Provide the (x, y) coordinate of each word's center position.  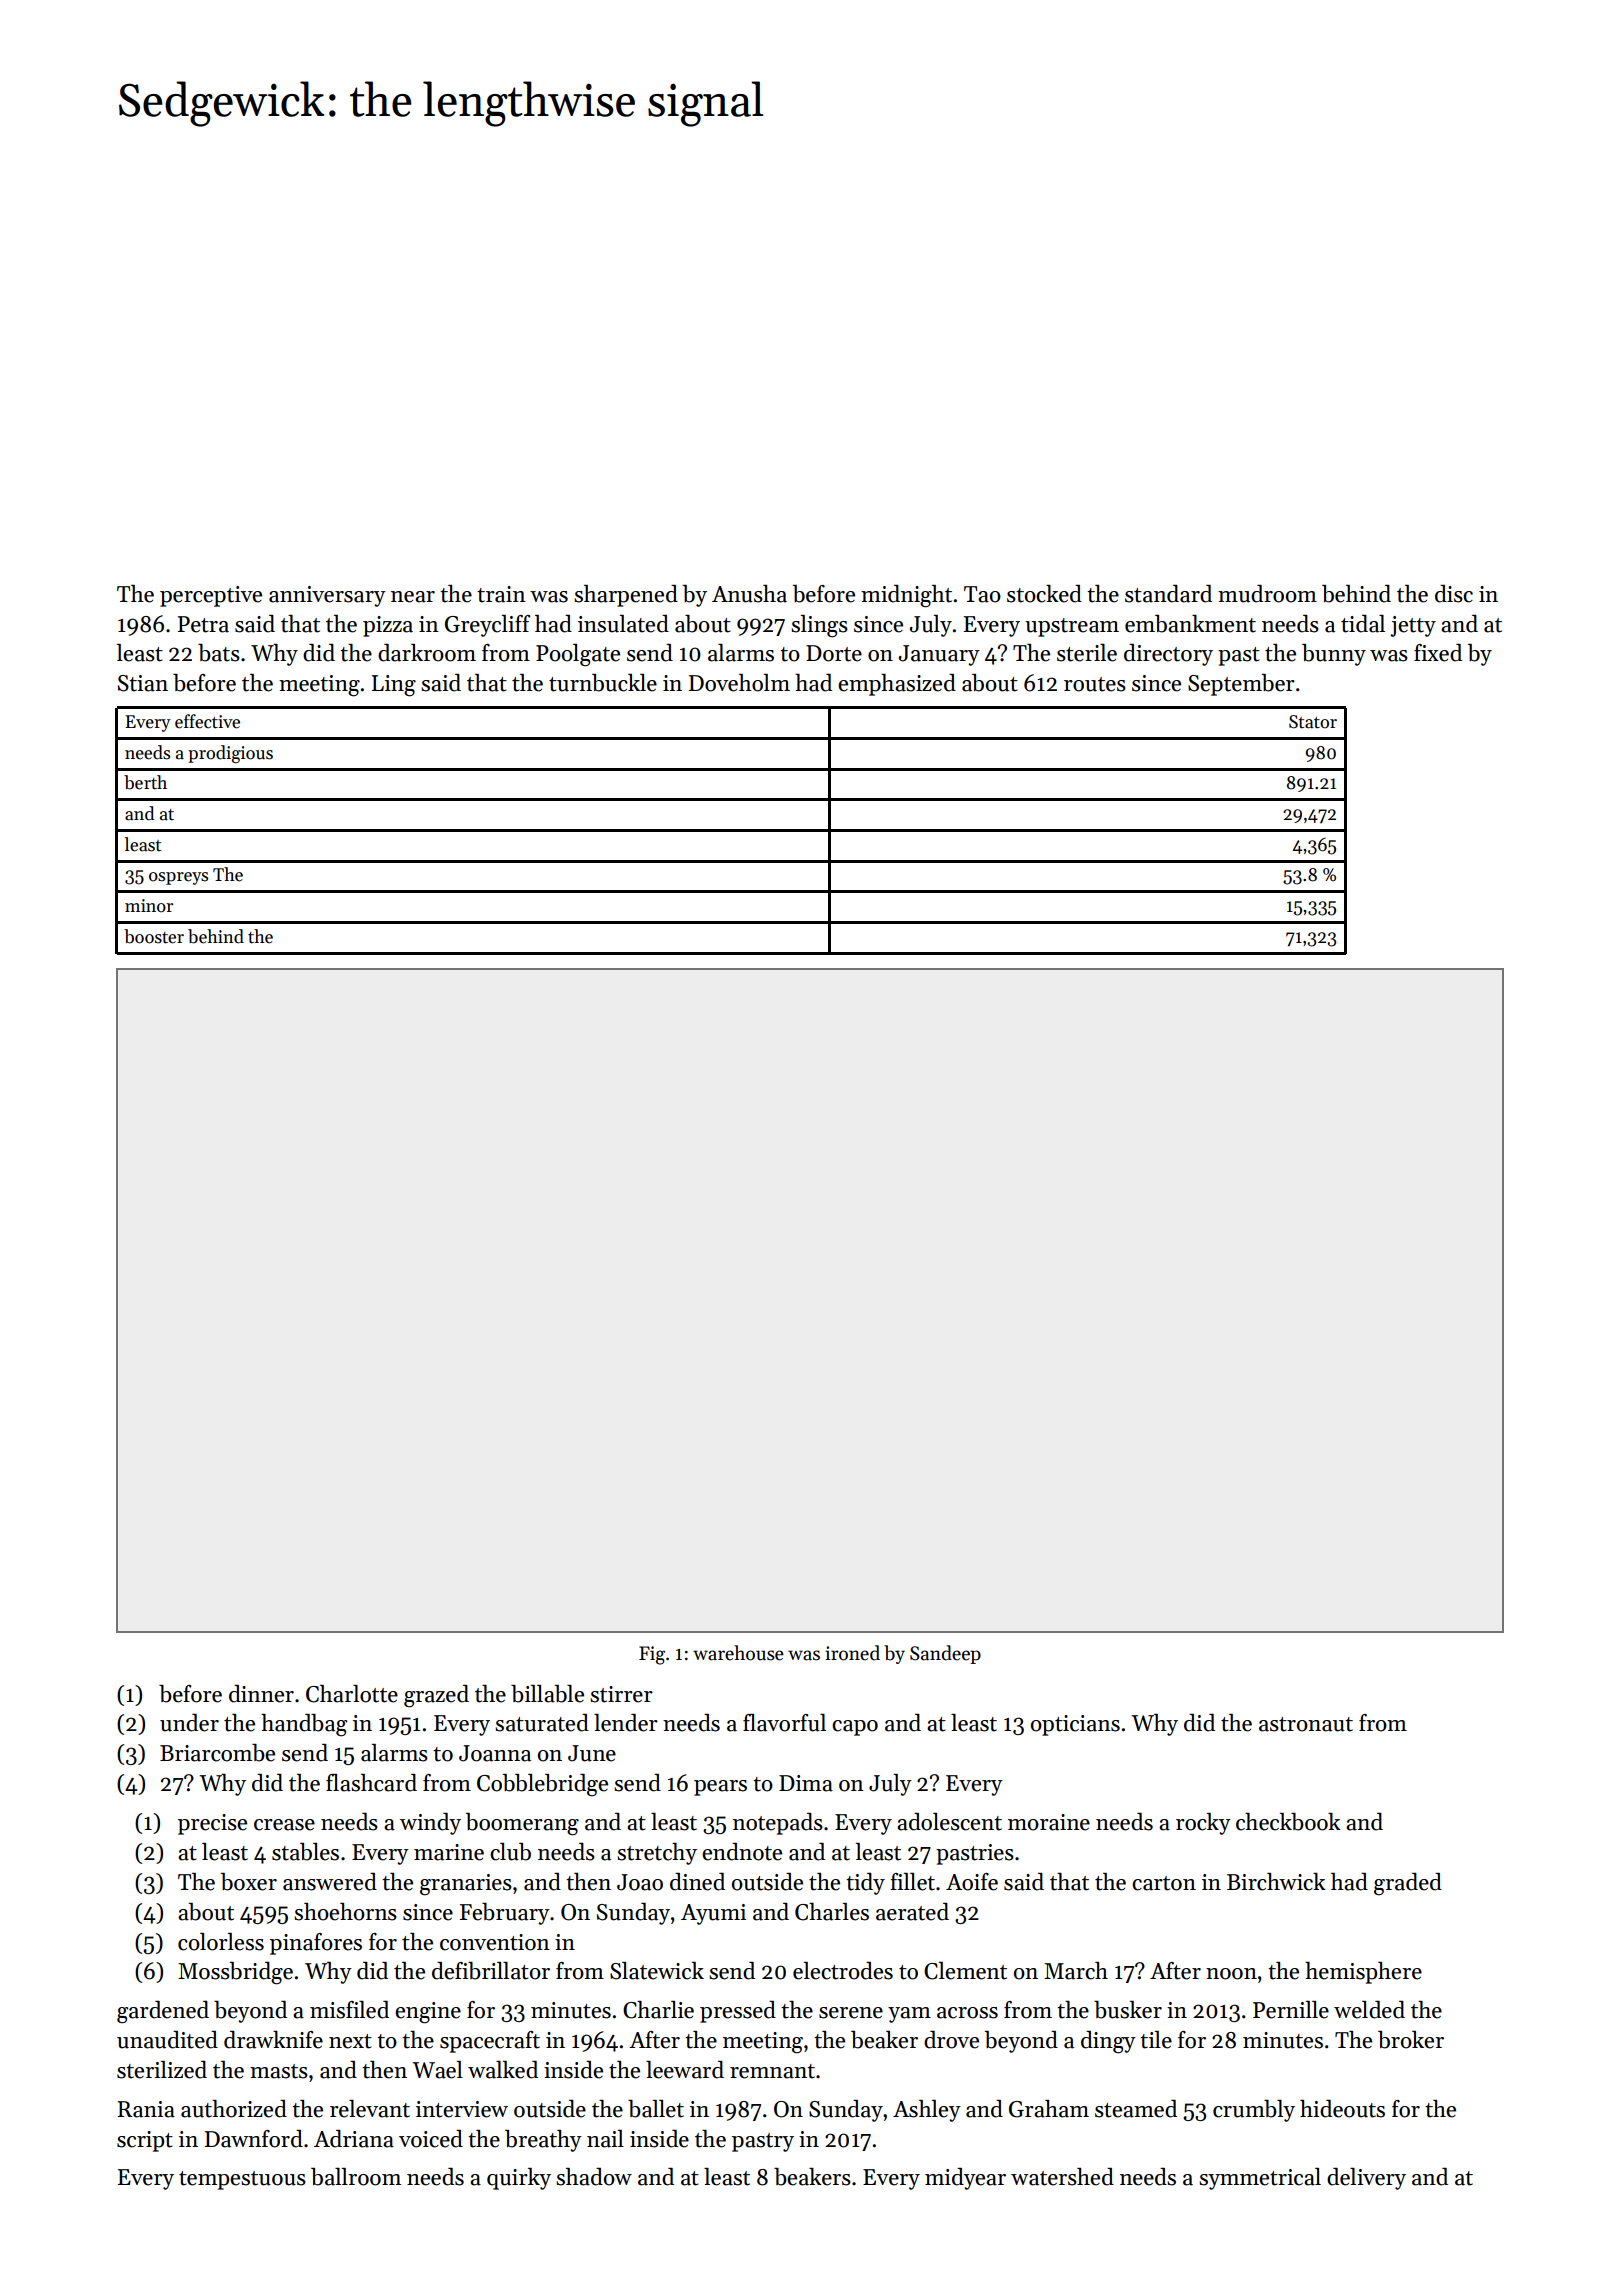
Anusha (749, 594)
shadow (594, 2177)
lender (626, 1723)
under (189, 1723)
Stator (1313, 722)
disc (1454, 594)
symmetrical (1260, 2179)
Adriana (354, 2139)
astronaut (1306, 1724)
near (413, 597)
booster (154, 936)
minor (149, 906)
